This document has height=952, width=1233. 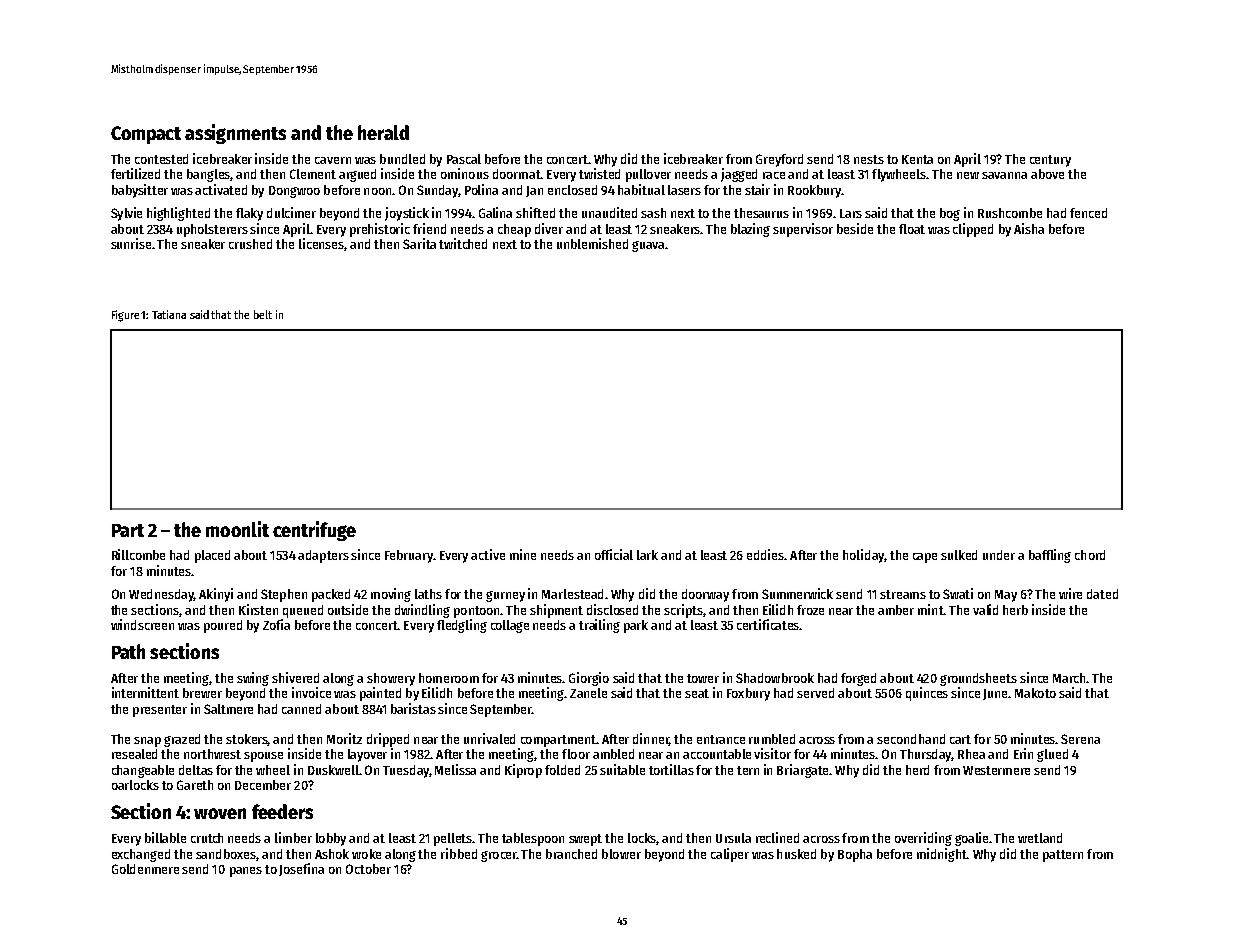 What do you see at coordinates (220, 813) in the document?
I see `woven` at bounding box center [220, 813].
